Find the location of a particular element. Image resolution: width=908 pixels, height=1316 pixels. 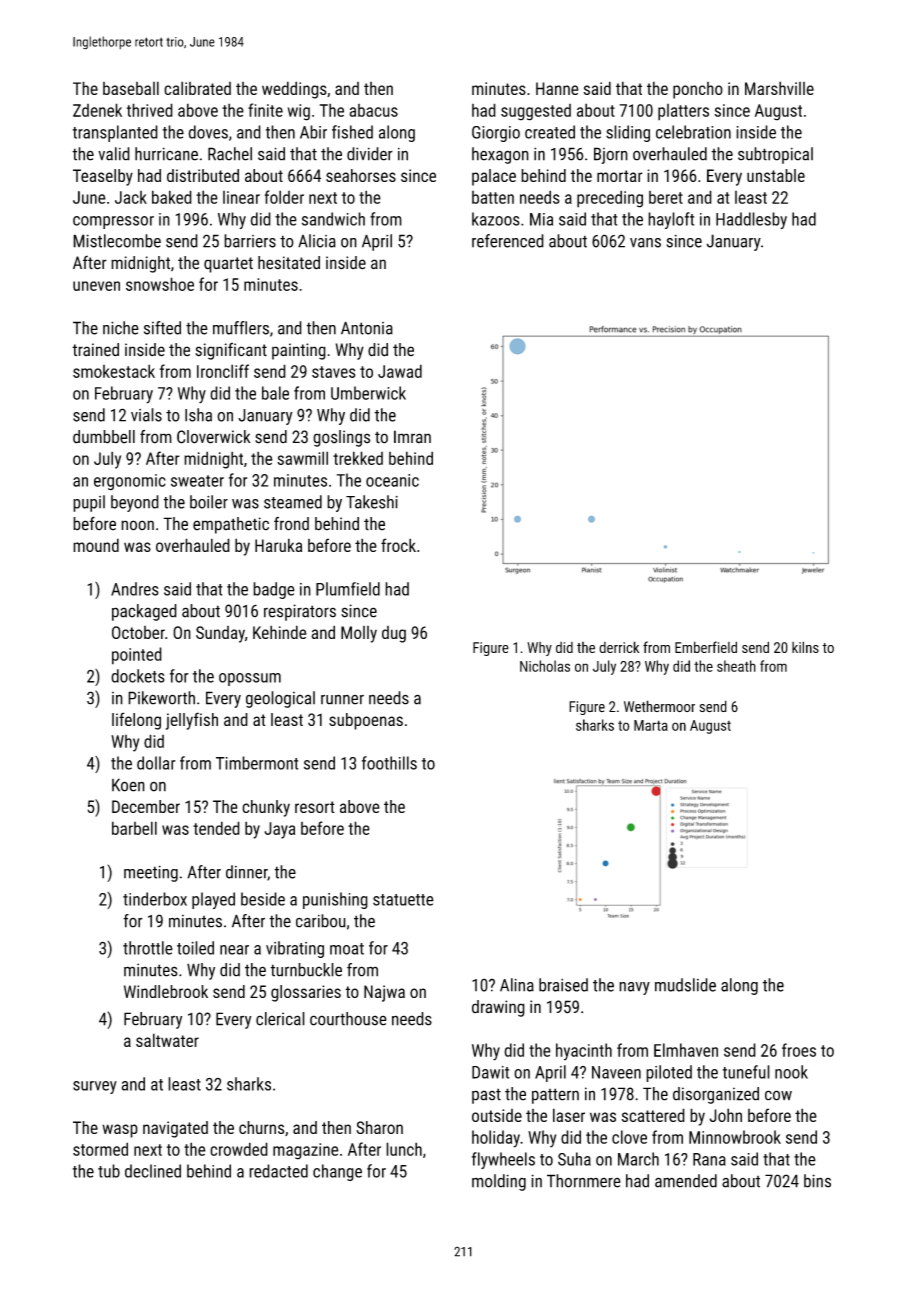

Takeshi is located at coordinates (372, 502).
